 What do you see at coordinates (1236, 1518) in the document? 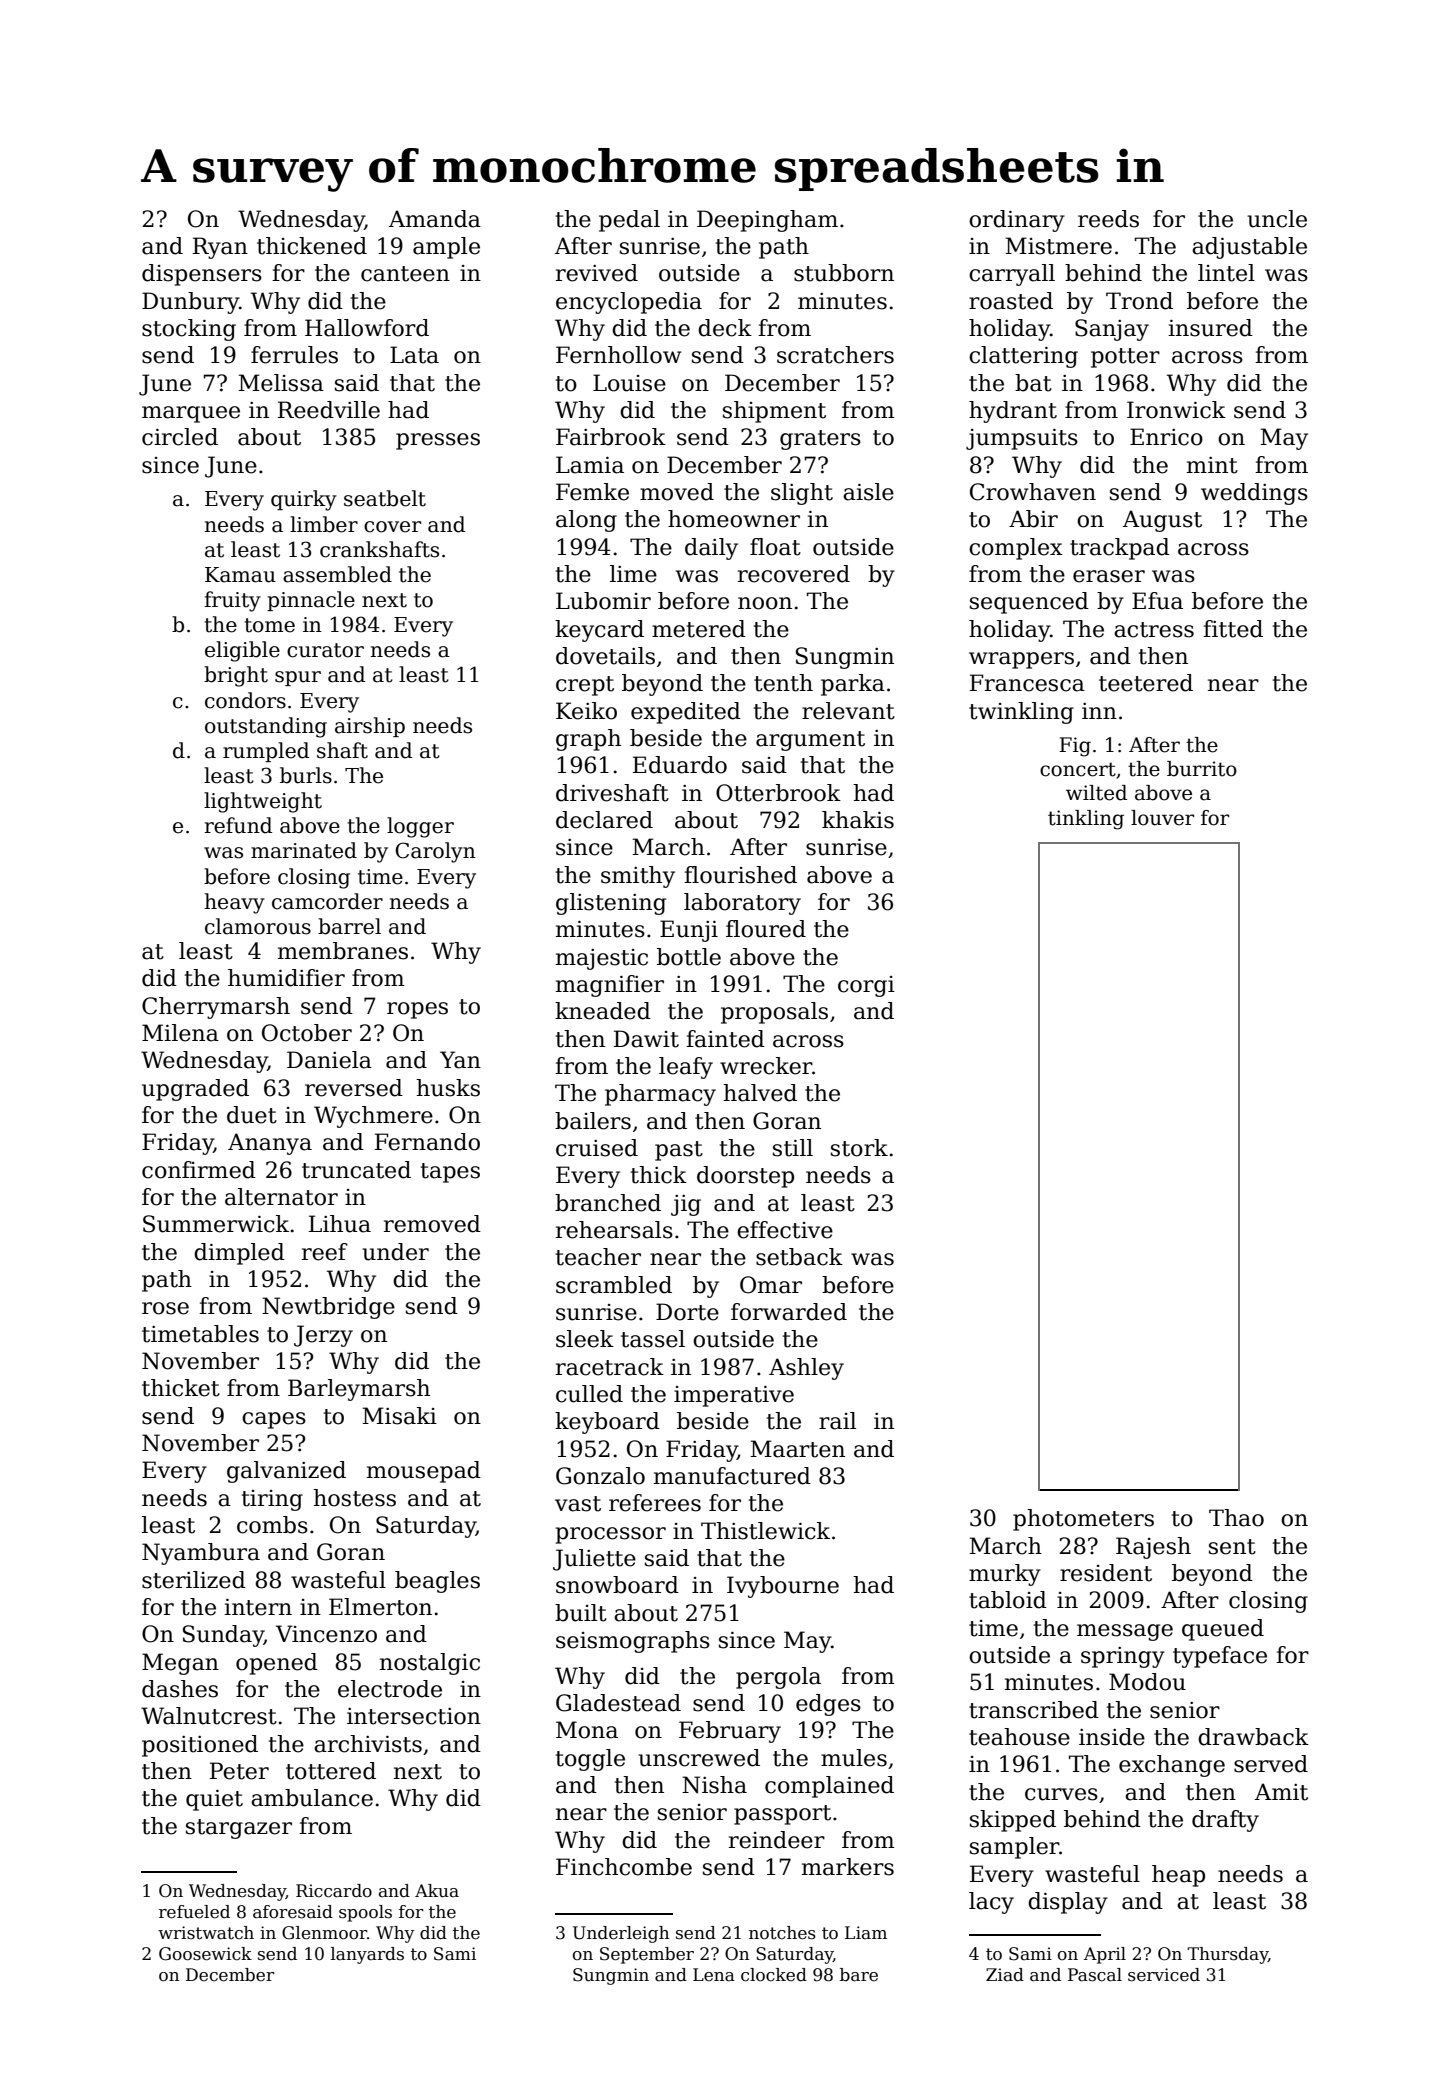
I see `Thao` at bounding box center [1236, 1518].
